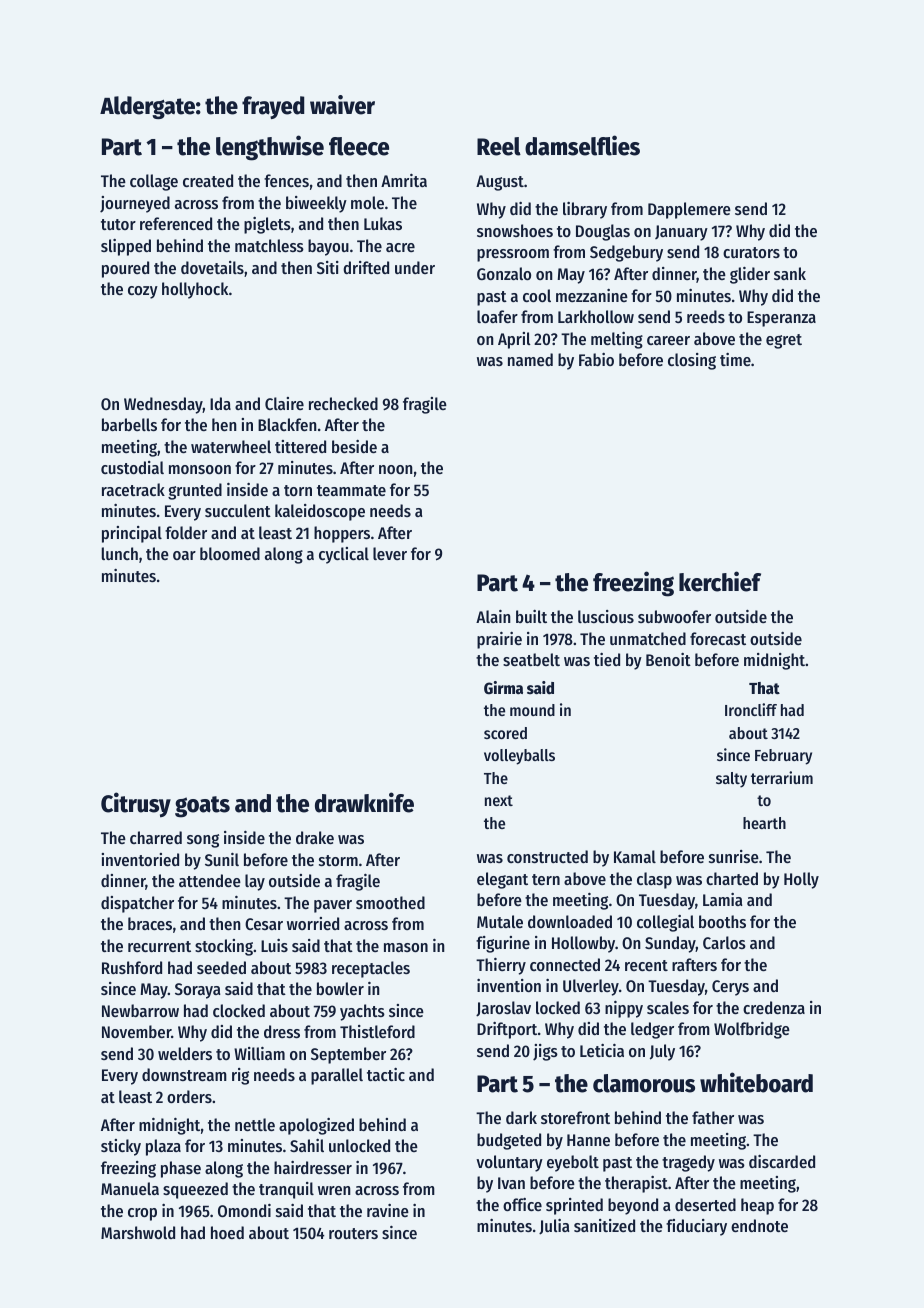 The image size is (924, 1308). Describe the element at coordinates (530, 359) in the screenshot. I see `named` at that location.
